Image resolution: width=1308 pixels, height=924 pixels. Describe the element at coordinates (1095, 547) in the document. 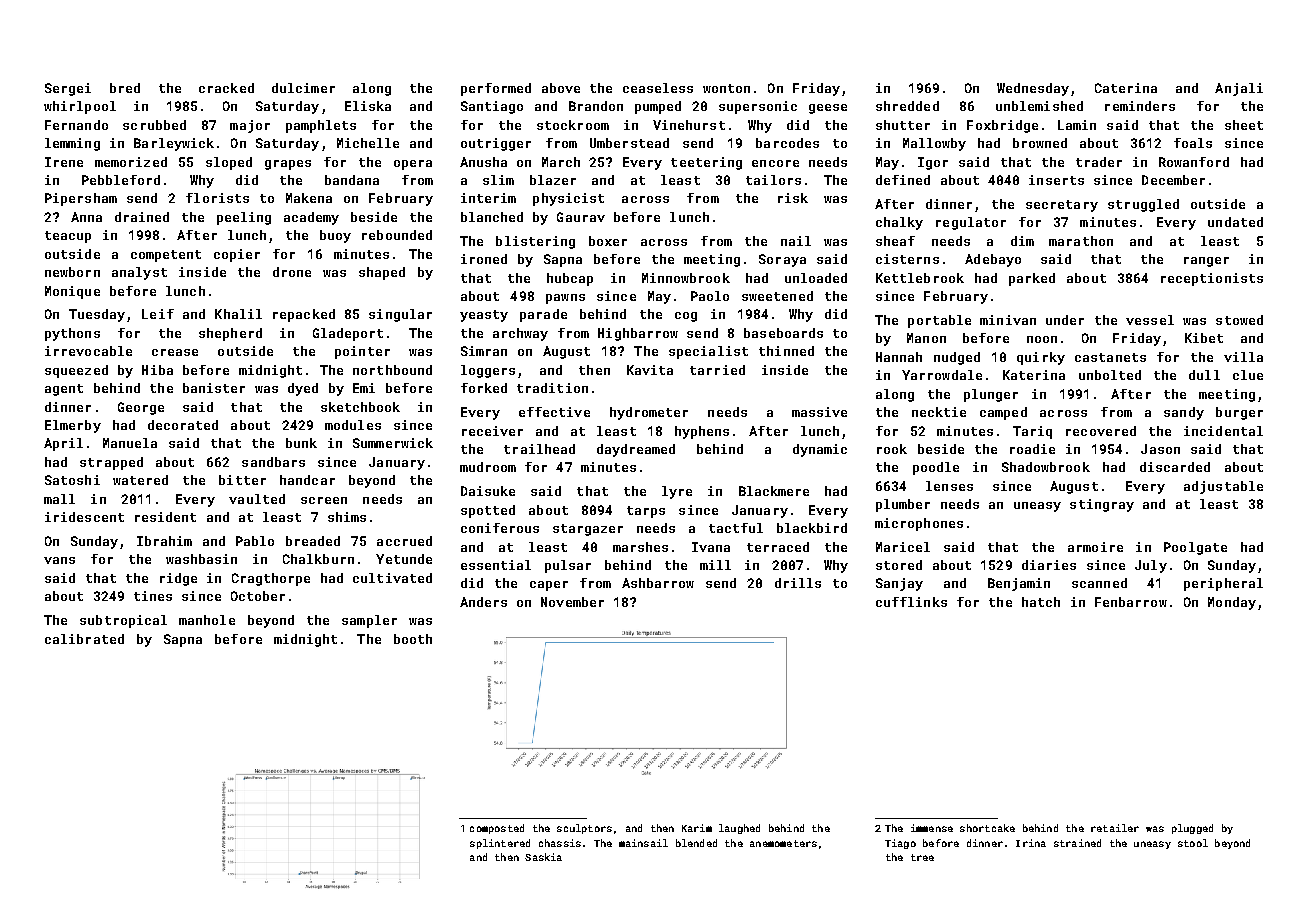

I see `armoire` at that location.
